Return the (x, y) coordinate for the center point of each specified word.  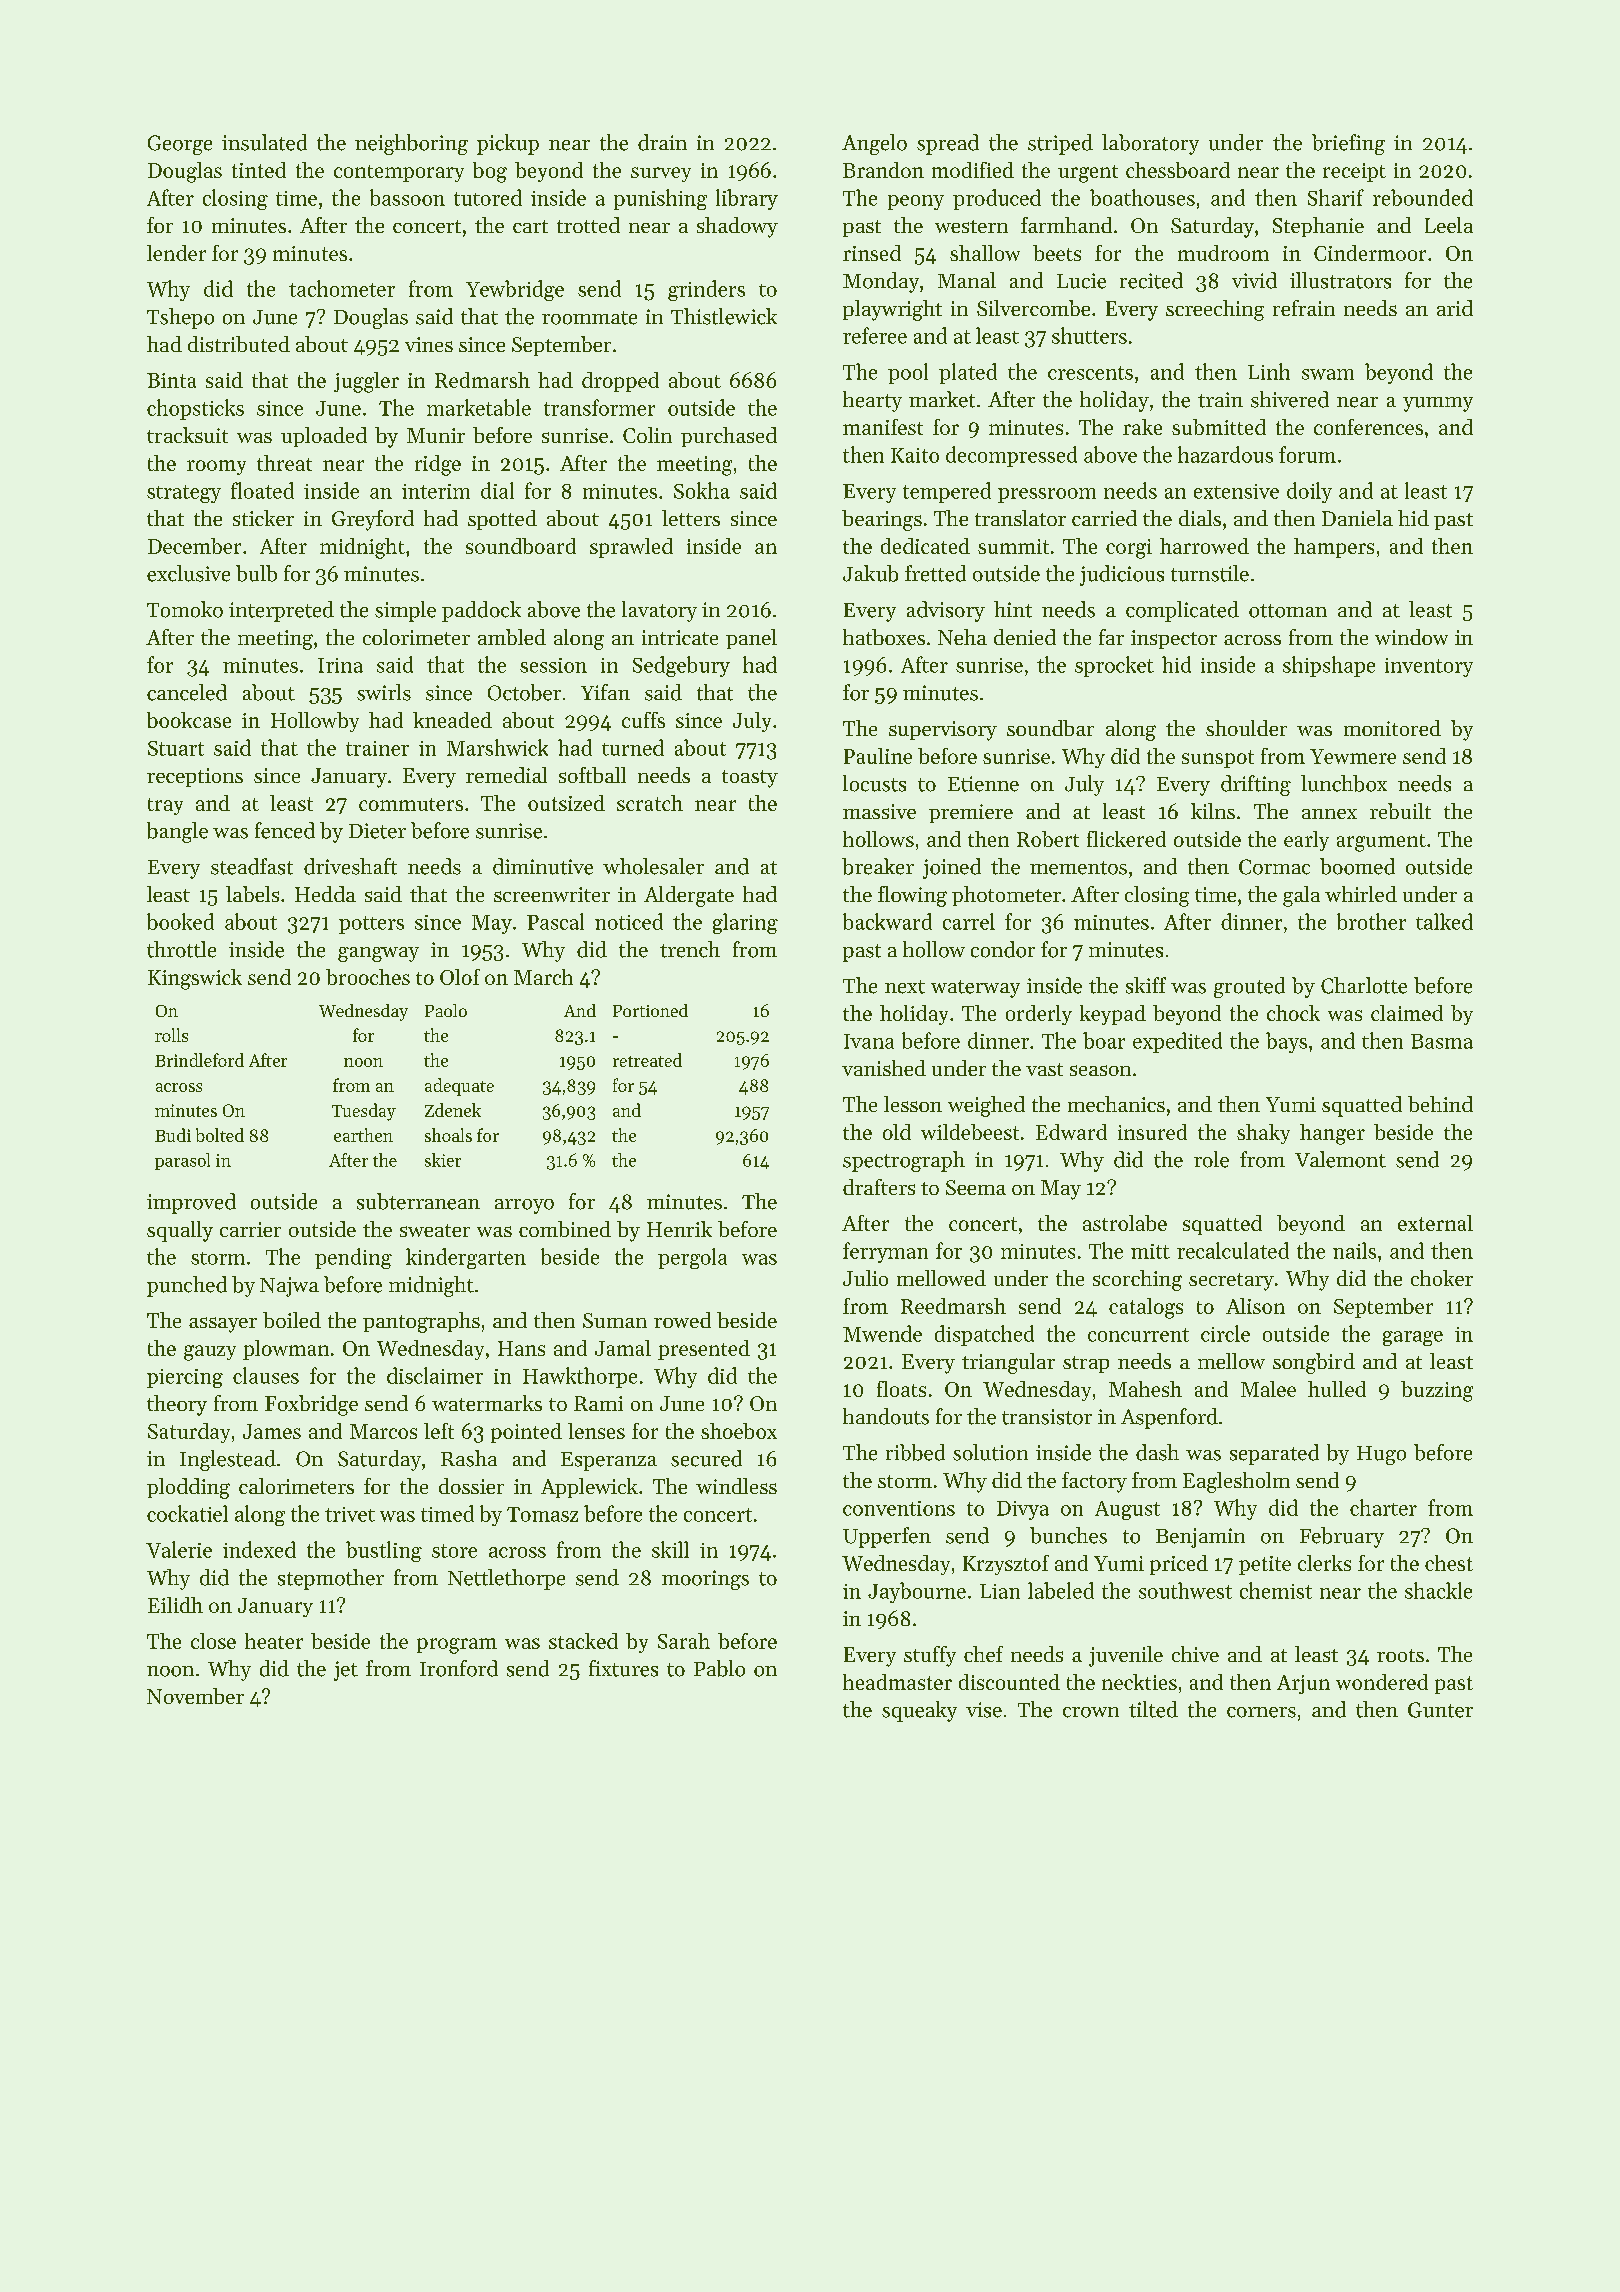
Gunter (1440, 1710)
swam (1328, 374)
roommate (589, 318)
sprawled (631, 548)
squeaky (919, 1711)
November (195, 1696)
